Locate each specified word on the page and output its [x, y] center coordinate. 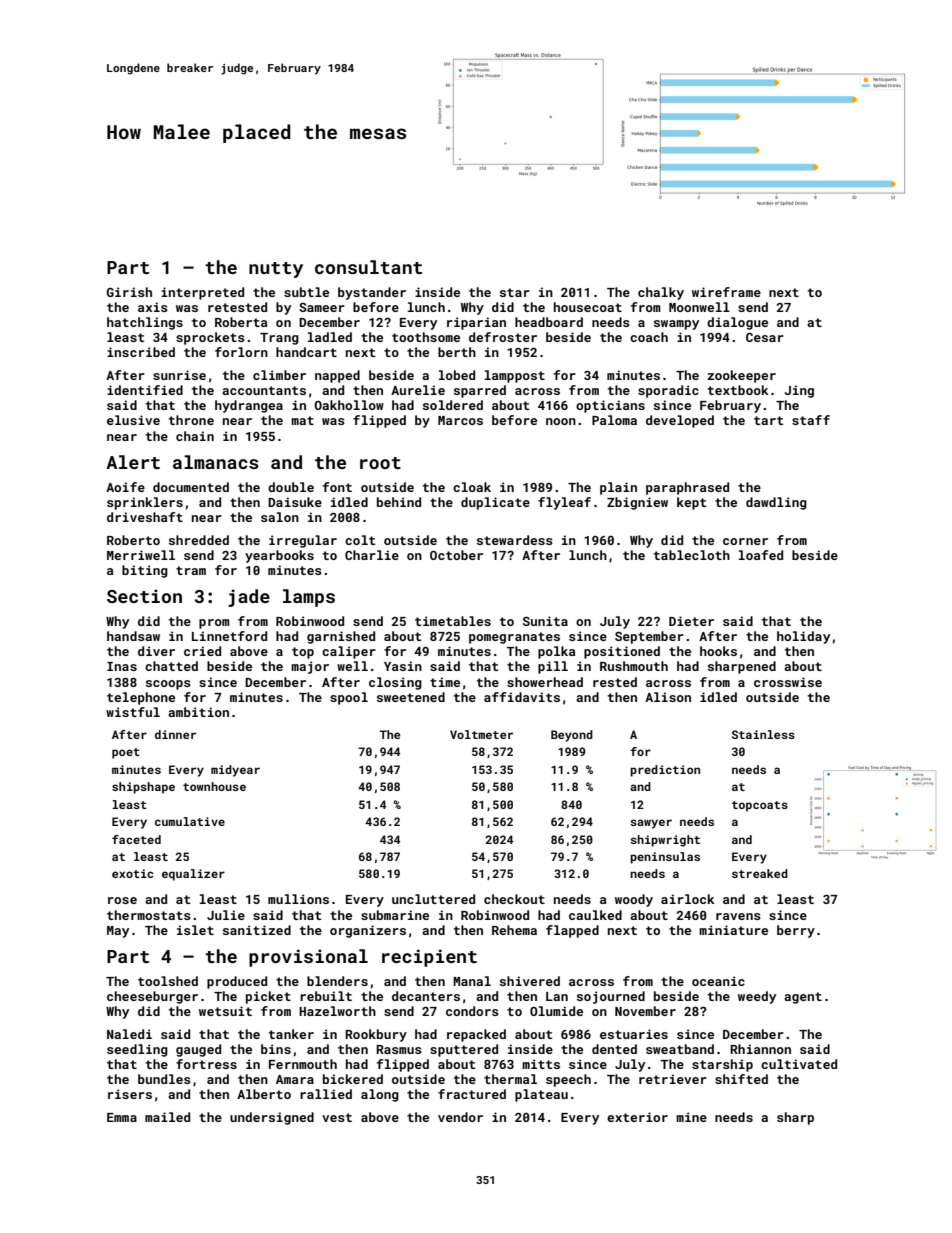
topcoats [760, 806]
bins [276, 1049]
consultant [368, 267]
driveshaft [145, 517]
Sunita [545, 621]
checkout [514, 899]
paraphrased [687, 488]
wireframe [726, 292]
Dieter [691, 621]
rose [122, 900]
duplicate [495, 503]
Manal [472, 981]
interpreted [202, 293]
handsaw [133, 636]
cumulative [190, 821]
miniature [733, 930]
